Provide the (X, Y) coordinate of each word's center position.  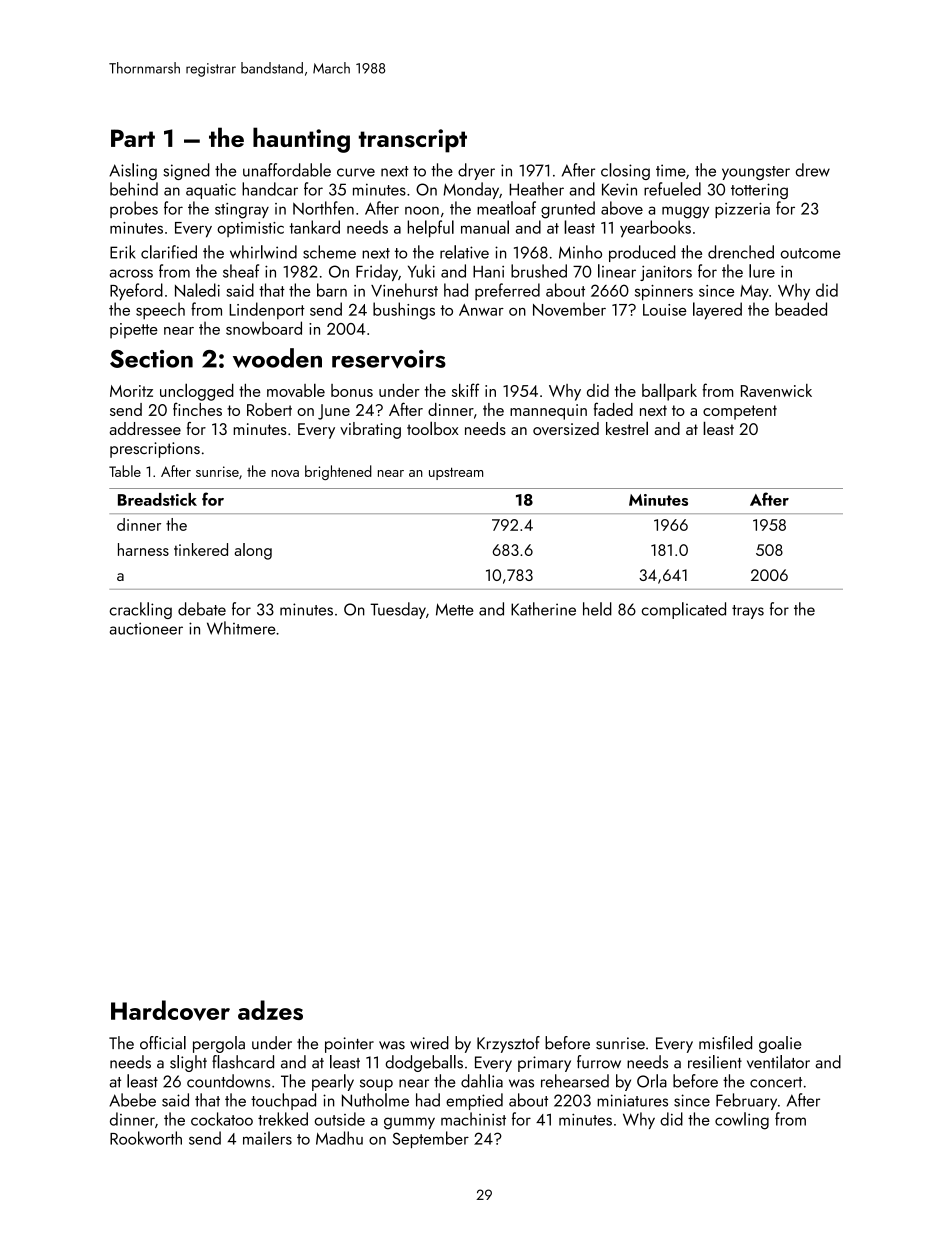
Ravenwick (776, 390)
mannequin (548, 412)
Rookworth (146, 1138)
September (431, 1139)
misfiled (725, 1043)
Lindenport (267, 311)
